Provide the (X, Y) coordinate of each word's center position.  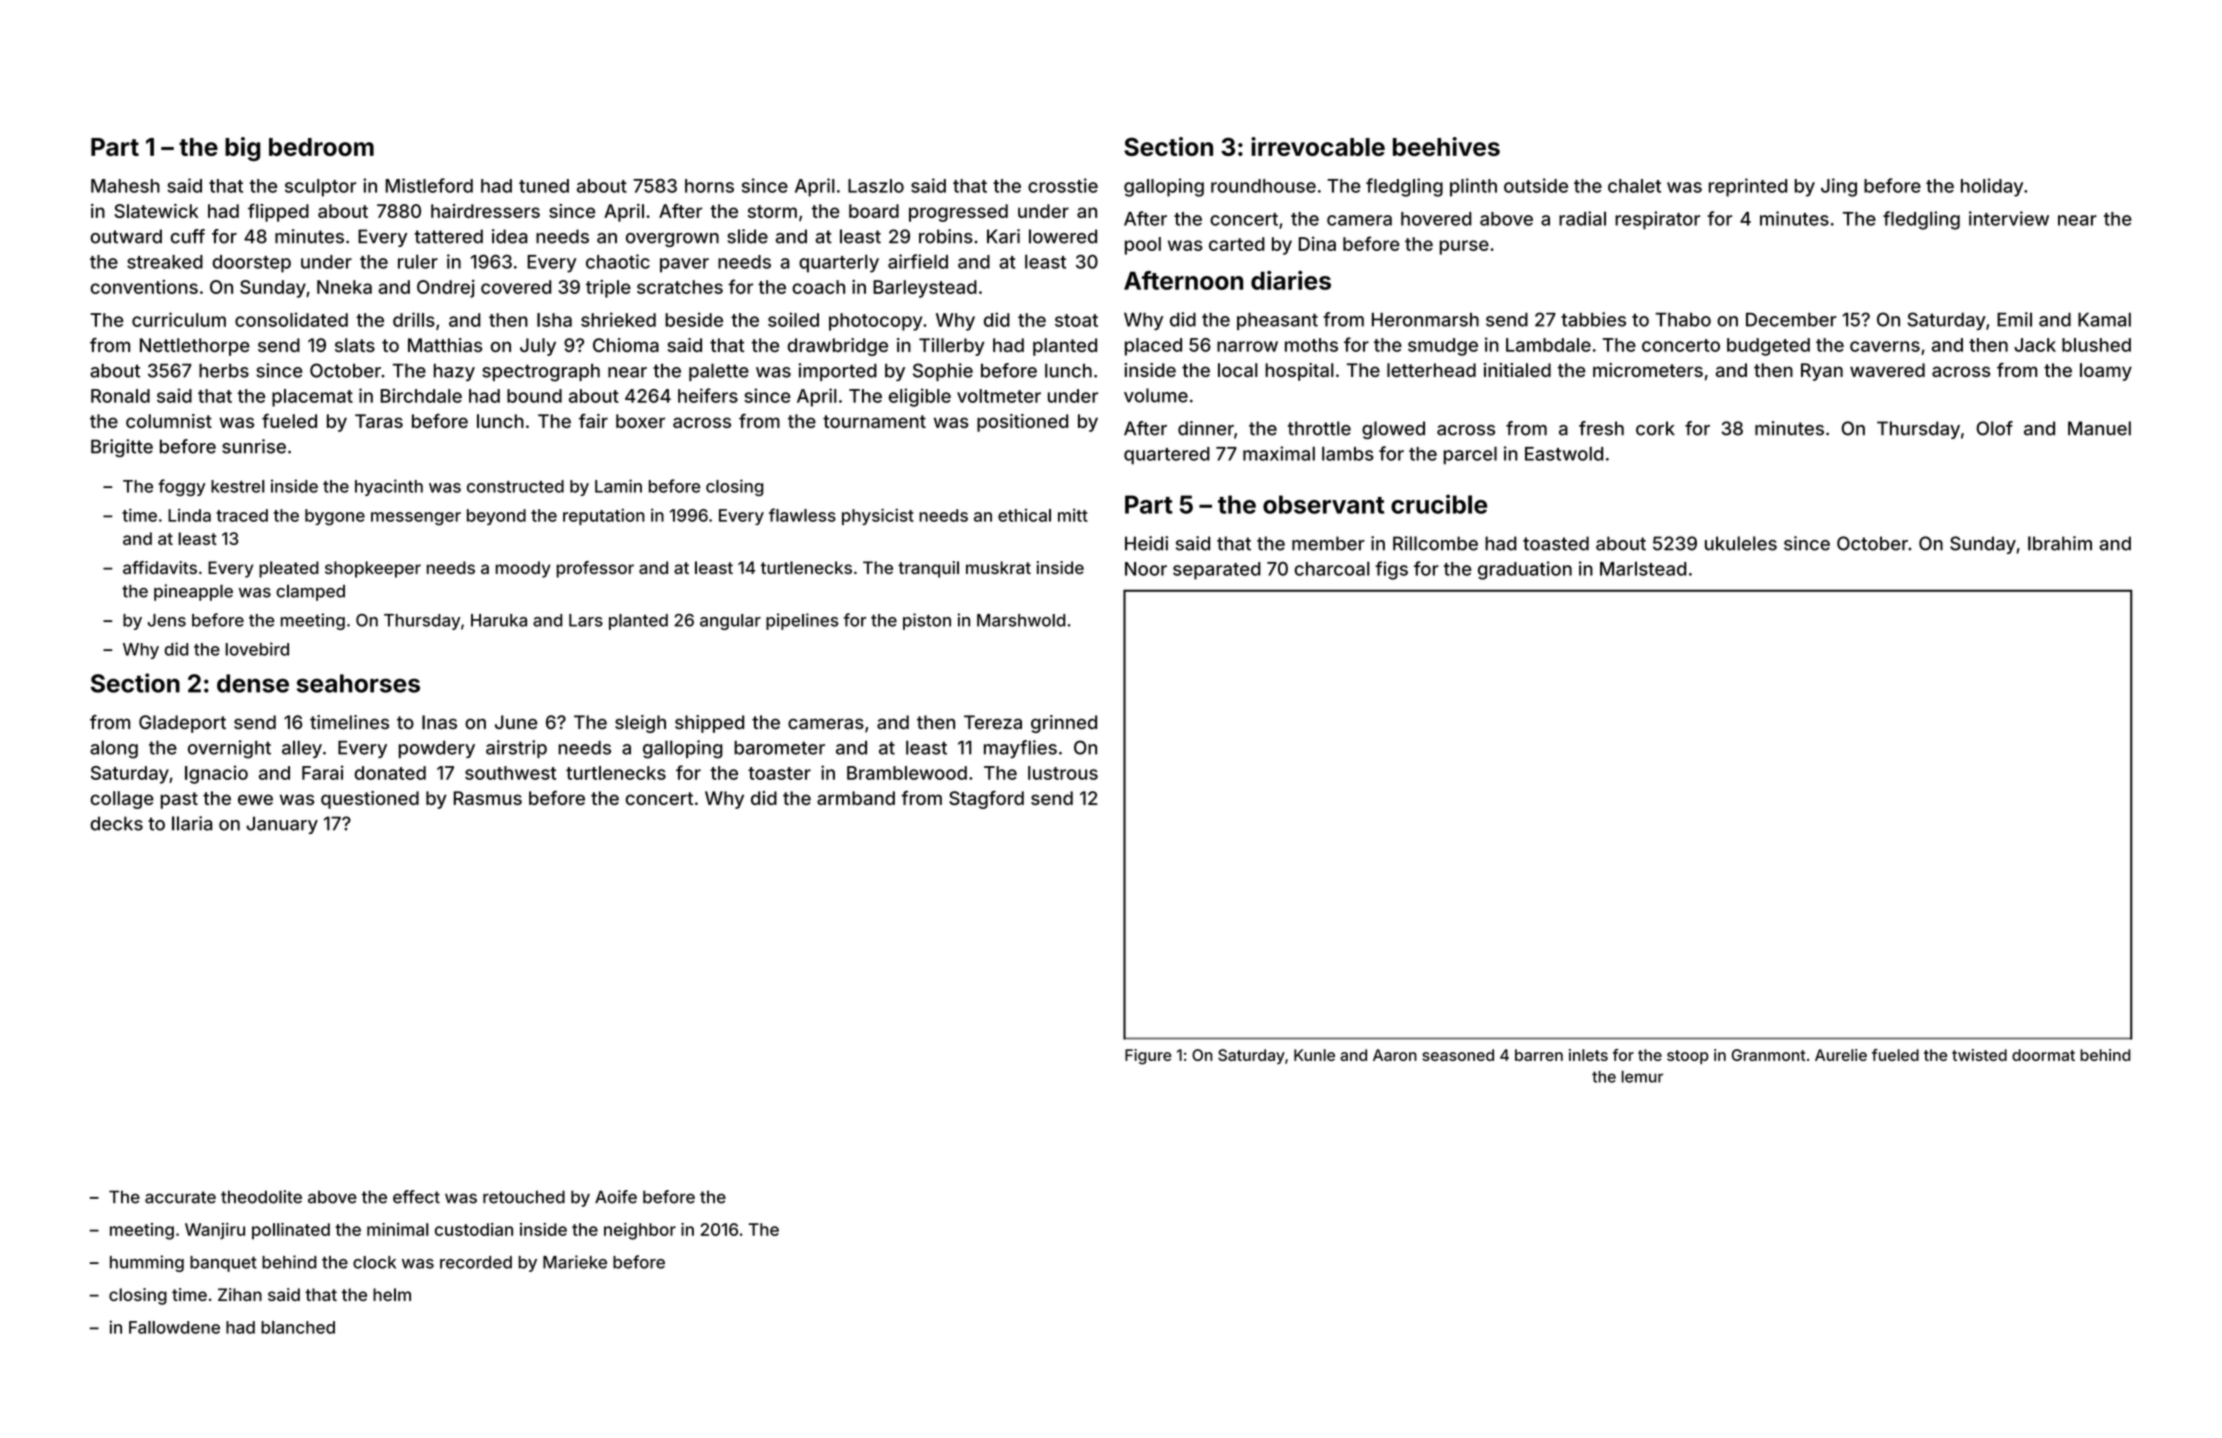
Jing (1839, 187)
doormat (2043, 1055)
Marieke (575, 1262)
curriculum (179, 319)
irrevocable (1318, 146)
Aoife (616, 1197)
